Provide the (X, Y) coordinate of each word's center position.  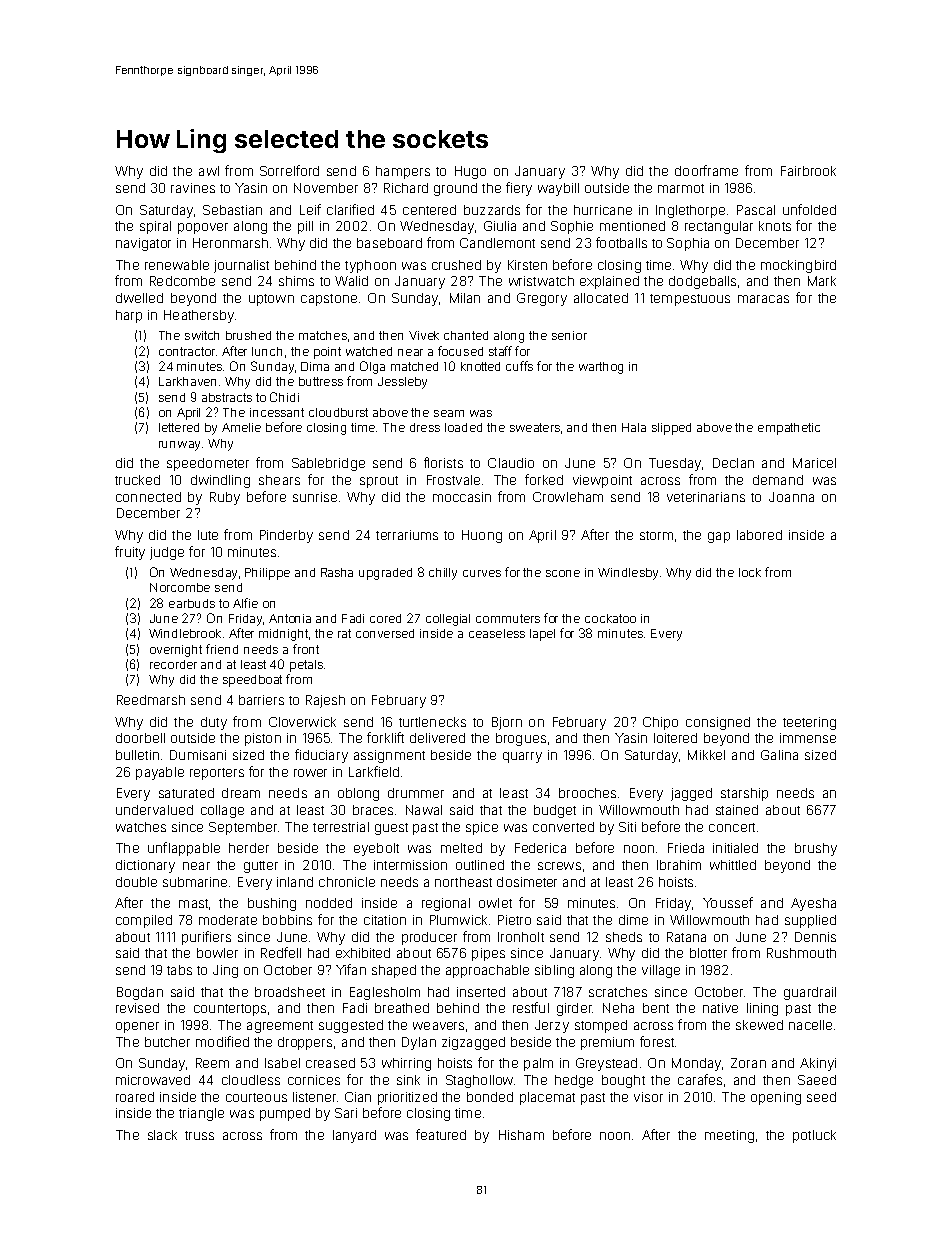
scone (563, 573)
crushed (456, 265)
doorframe (706, 170)
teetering (809, 723)
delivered (437, 738)
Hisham (521, 1135)
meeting (729, 1136)
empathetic (789, 429)
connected (148, 497)
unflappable (184, 849)
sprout (379, 482)
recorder (173, 664)
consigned (718, 723)
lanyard (354, 1136)
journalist (241, 266)
